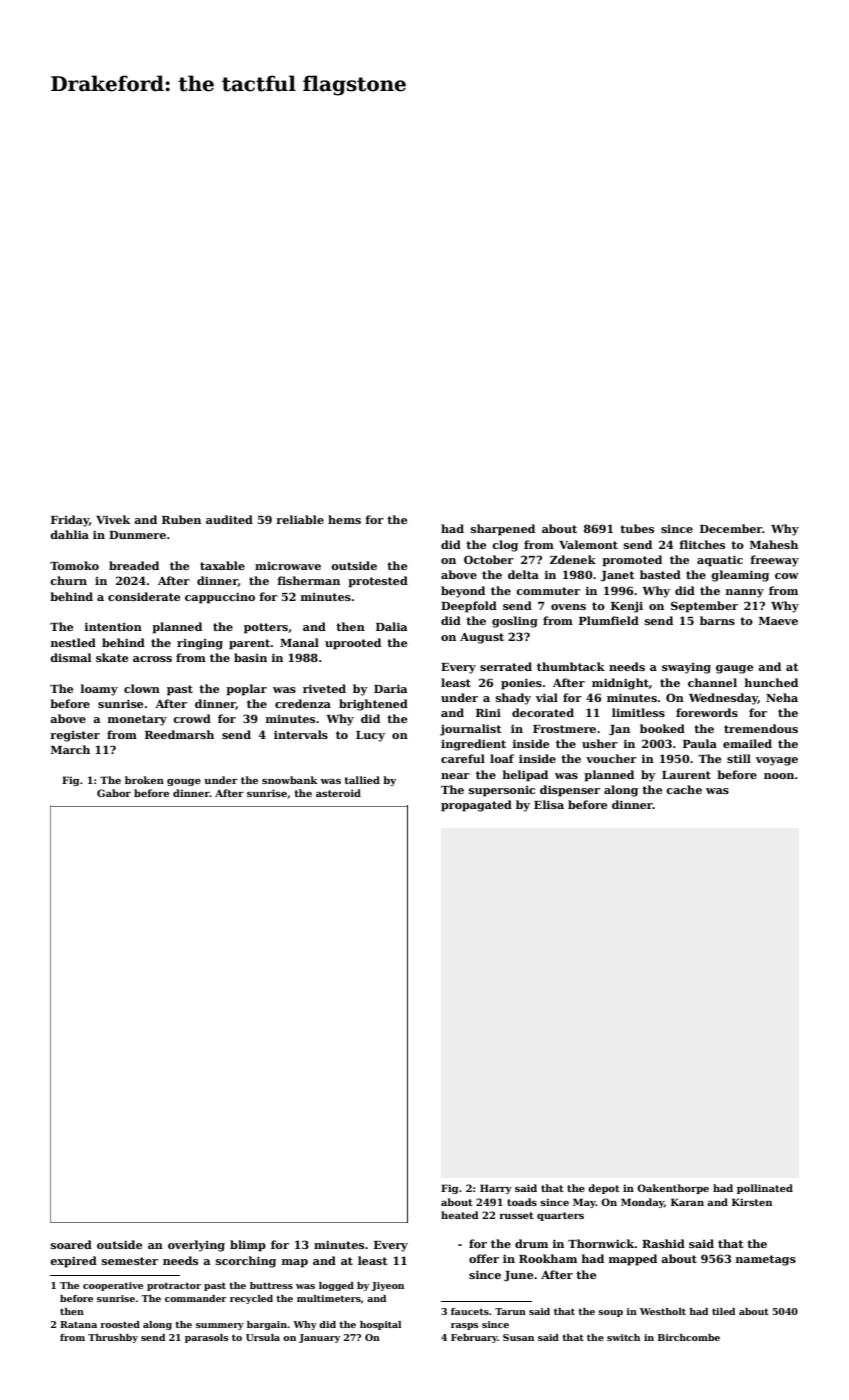 This screenshot has height=1400, width=849. Describe the element at coordinates (207, 1338) in the screenshot. I see `parasols` at that location.
